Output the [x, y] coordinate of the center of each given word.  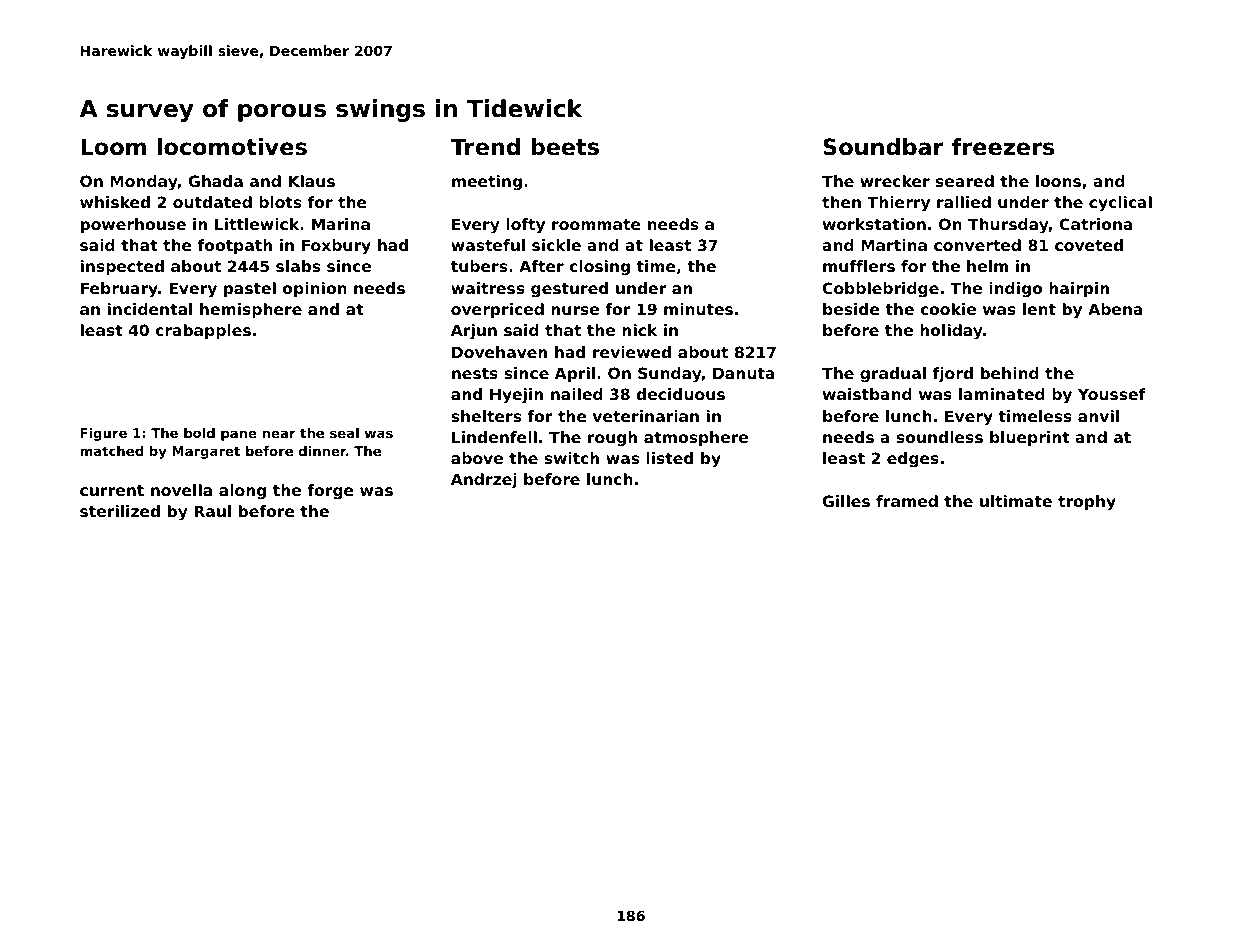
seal [344, 433]
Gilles [846, 501]
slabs [298, 266]
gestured [569, 290]
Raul [212, 511]
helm [987, 266]
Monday [144, 183]
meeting [487, 183]
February [119, 290]
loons [1058, 181]
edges [913, 460]
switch [571, 458]
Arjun [474, 332]
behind [1010, 373]
